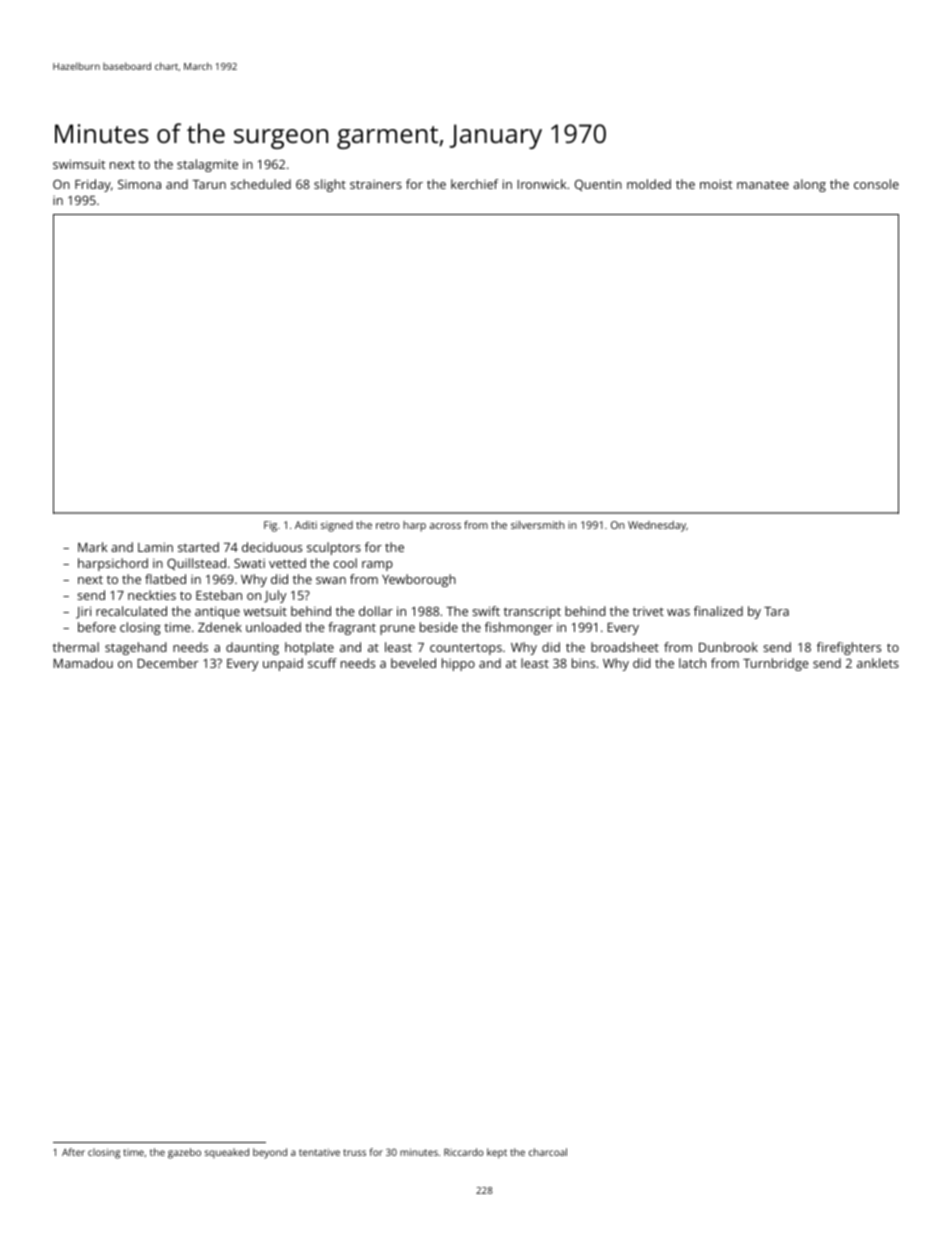 This document has width=952, height=1233. Describe the element at coordinates (184, 1153) in the document. I see `gazebo` at that location.
